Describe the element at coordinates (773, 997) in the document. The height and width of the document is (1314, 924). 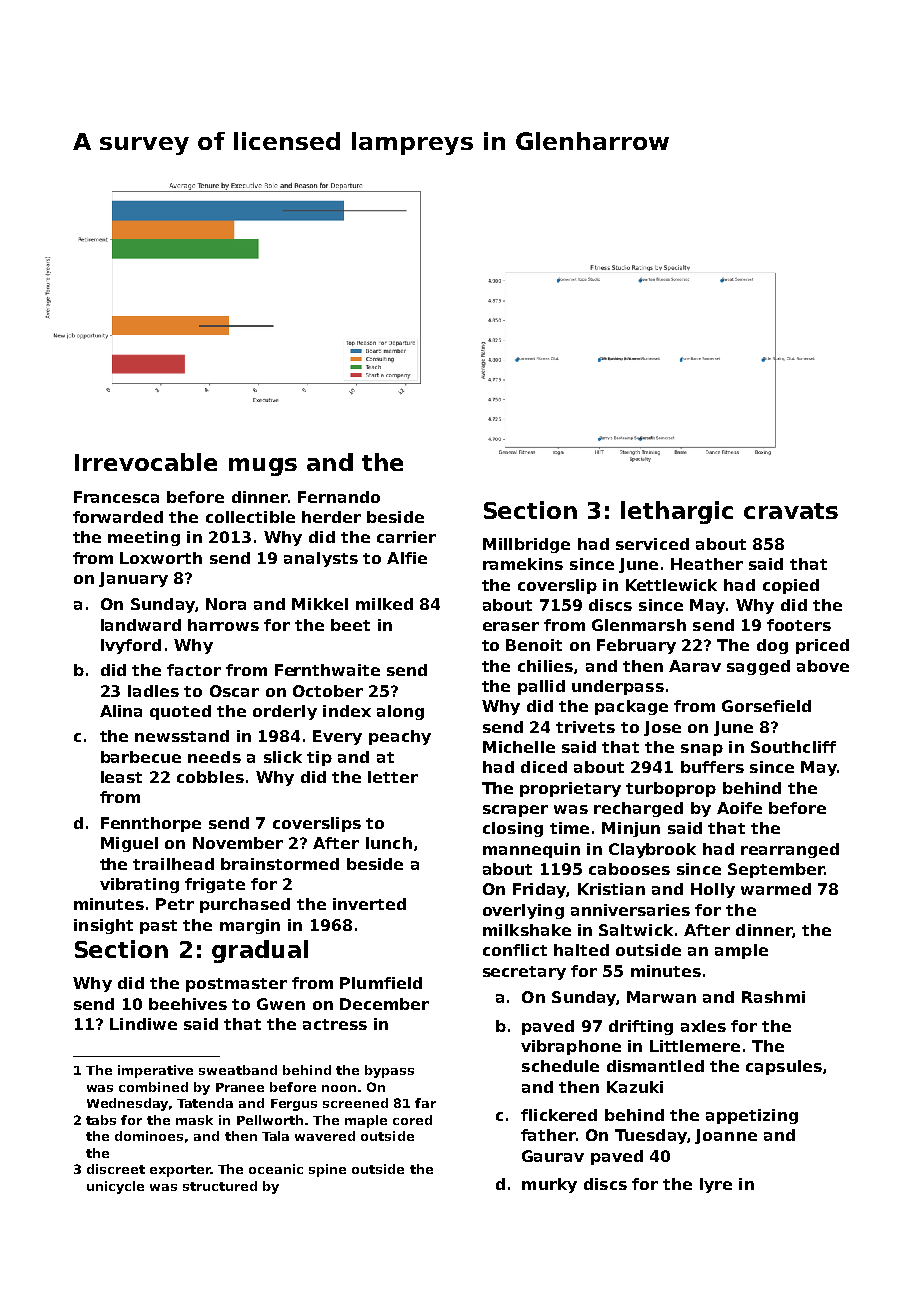
I see `Rashmi` at that location.
